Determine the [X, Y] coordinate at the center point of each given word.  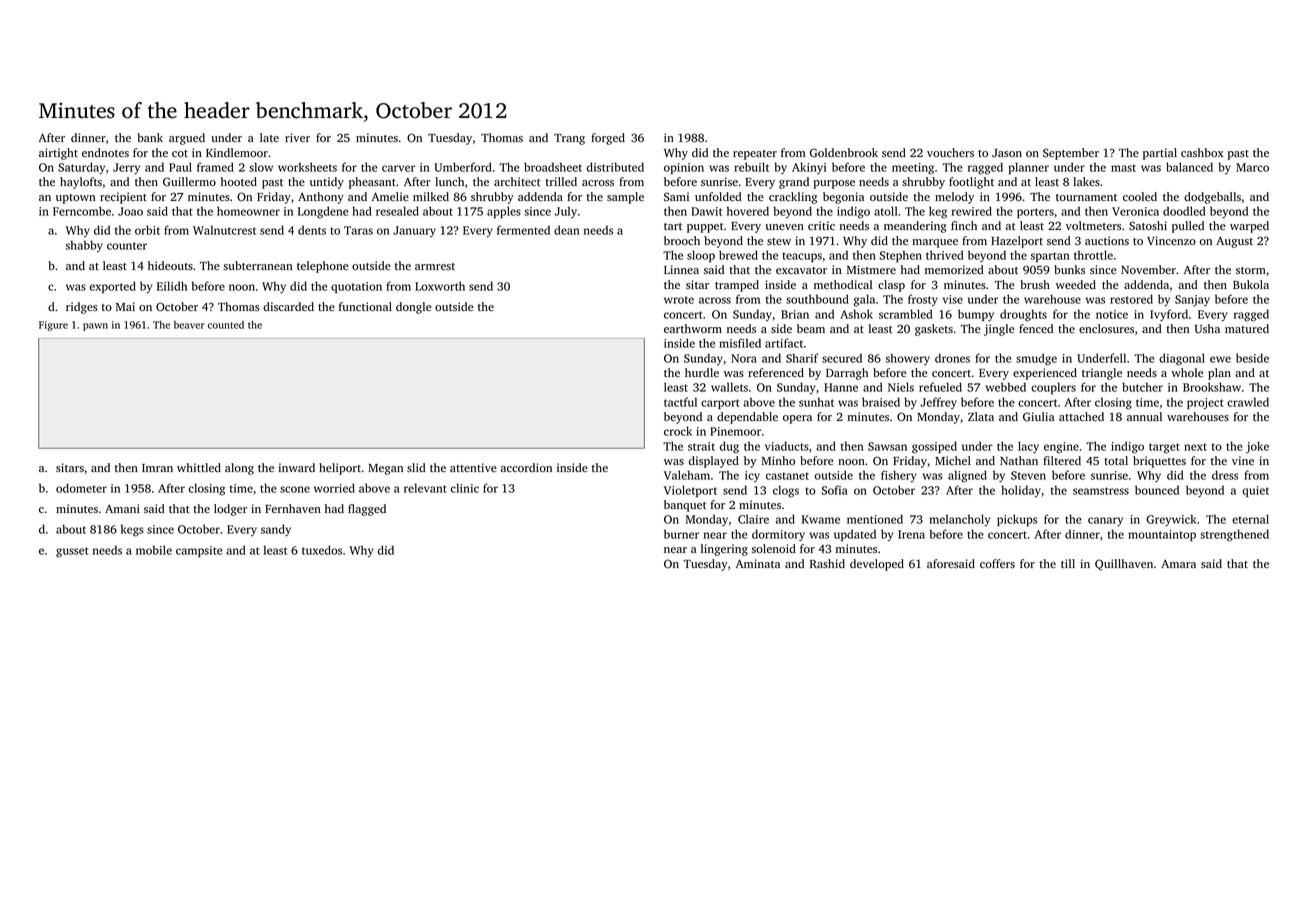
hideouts [170, 265]
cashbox [1202, 152]
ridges [82, 308]
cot [180, 153]
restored [1131, 299]
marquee [935, 243]
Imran [157, 468]
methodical [843, 284]
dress [1225, 475]
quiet [1255, 491]
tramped [737, 286]
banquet [685, 506]
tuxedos [322, 550]
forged [608, 139]
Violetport [690, 491]
